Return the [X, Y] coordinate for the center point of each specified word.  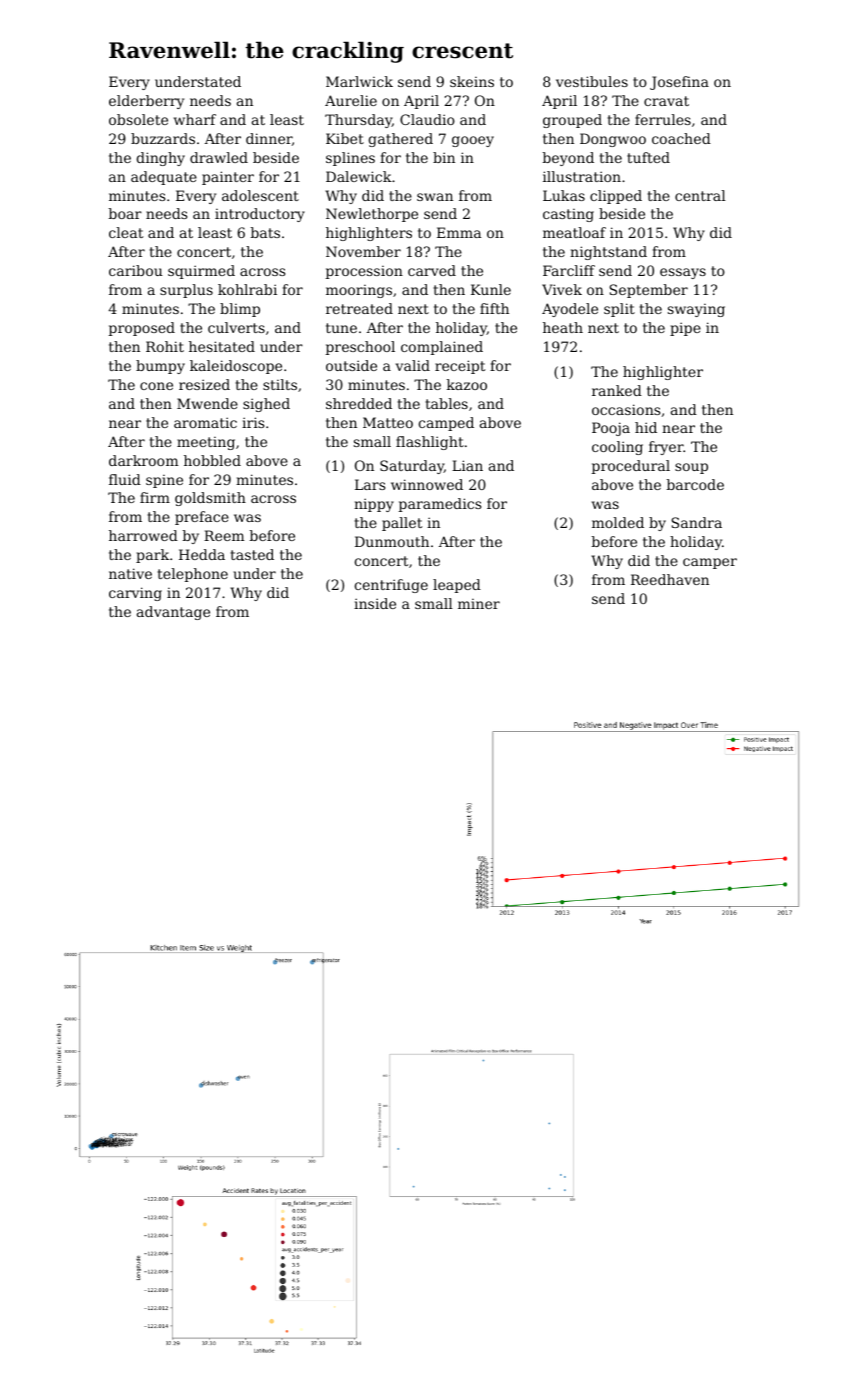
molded [618, 522]
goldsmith [210, 499]
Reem [224, 535]
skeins [472, 81]
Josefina [679, 83]
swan [435, 197]
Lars [370, 484]
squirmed [201, 272]
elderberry [146, 102]
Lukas [564, 195]
